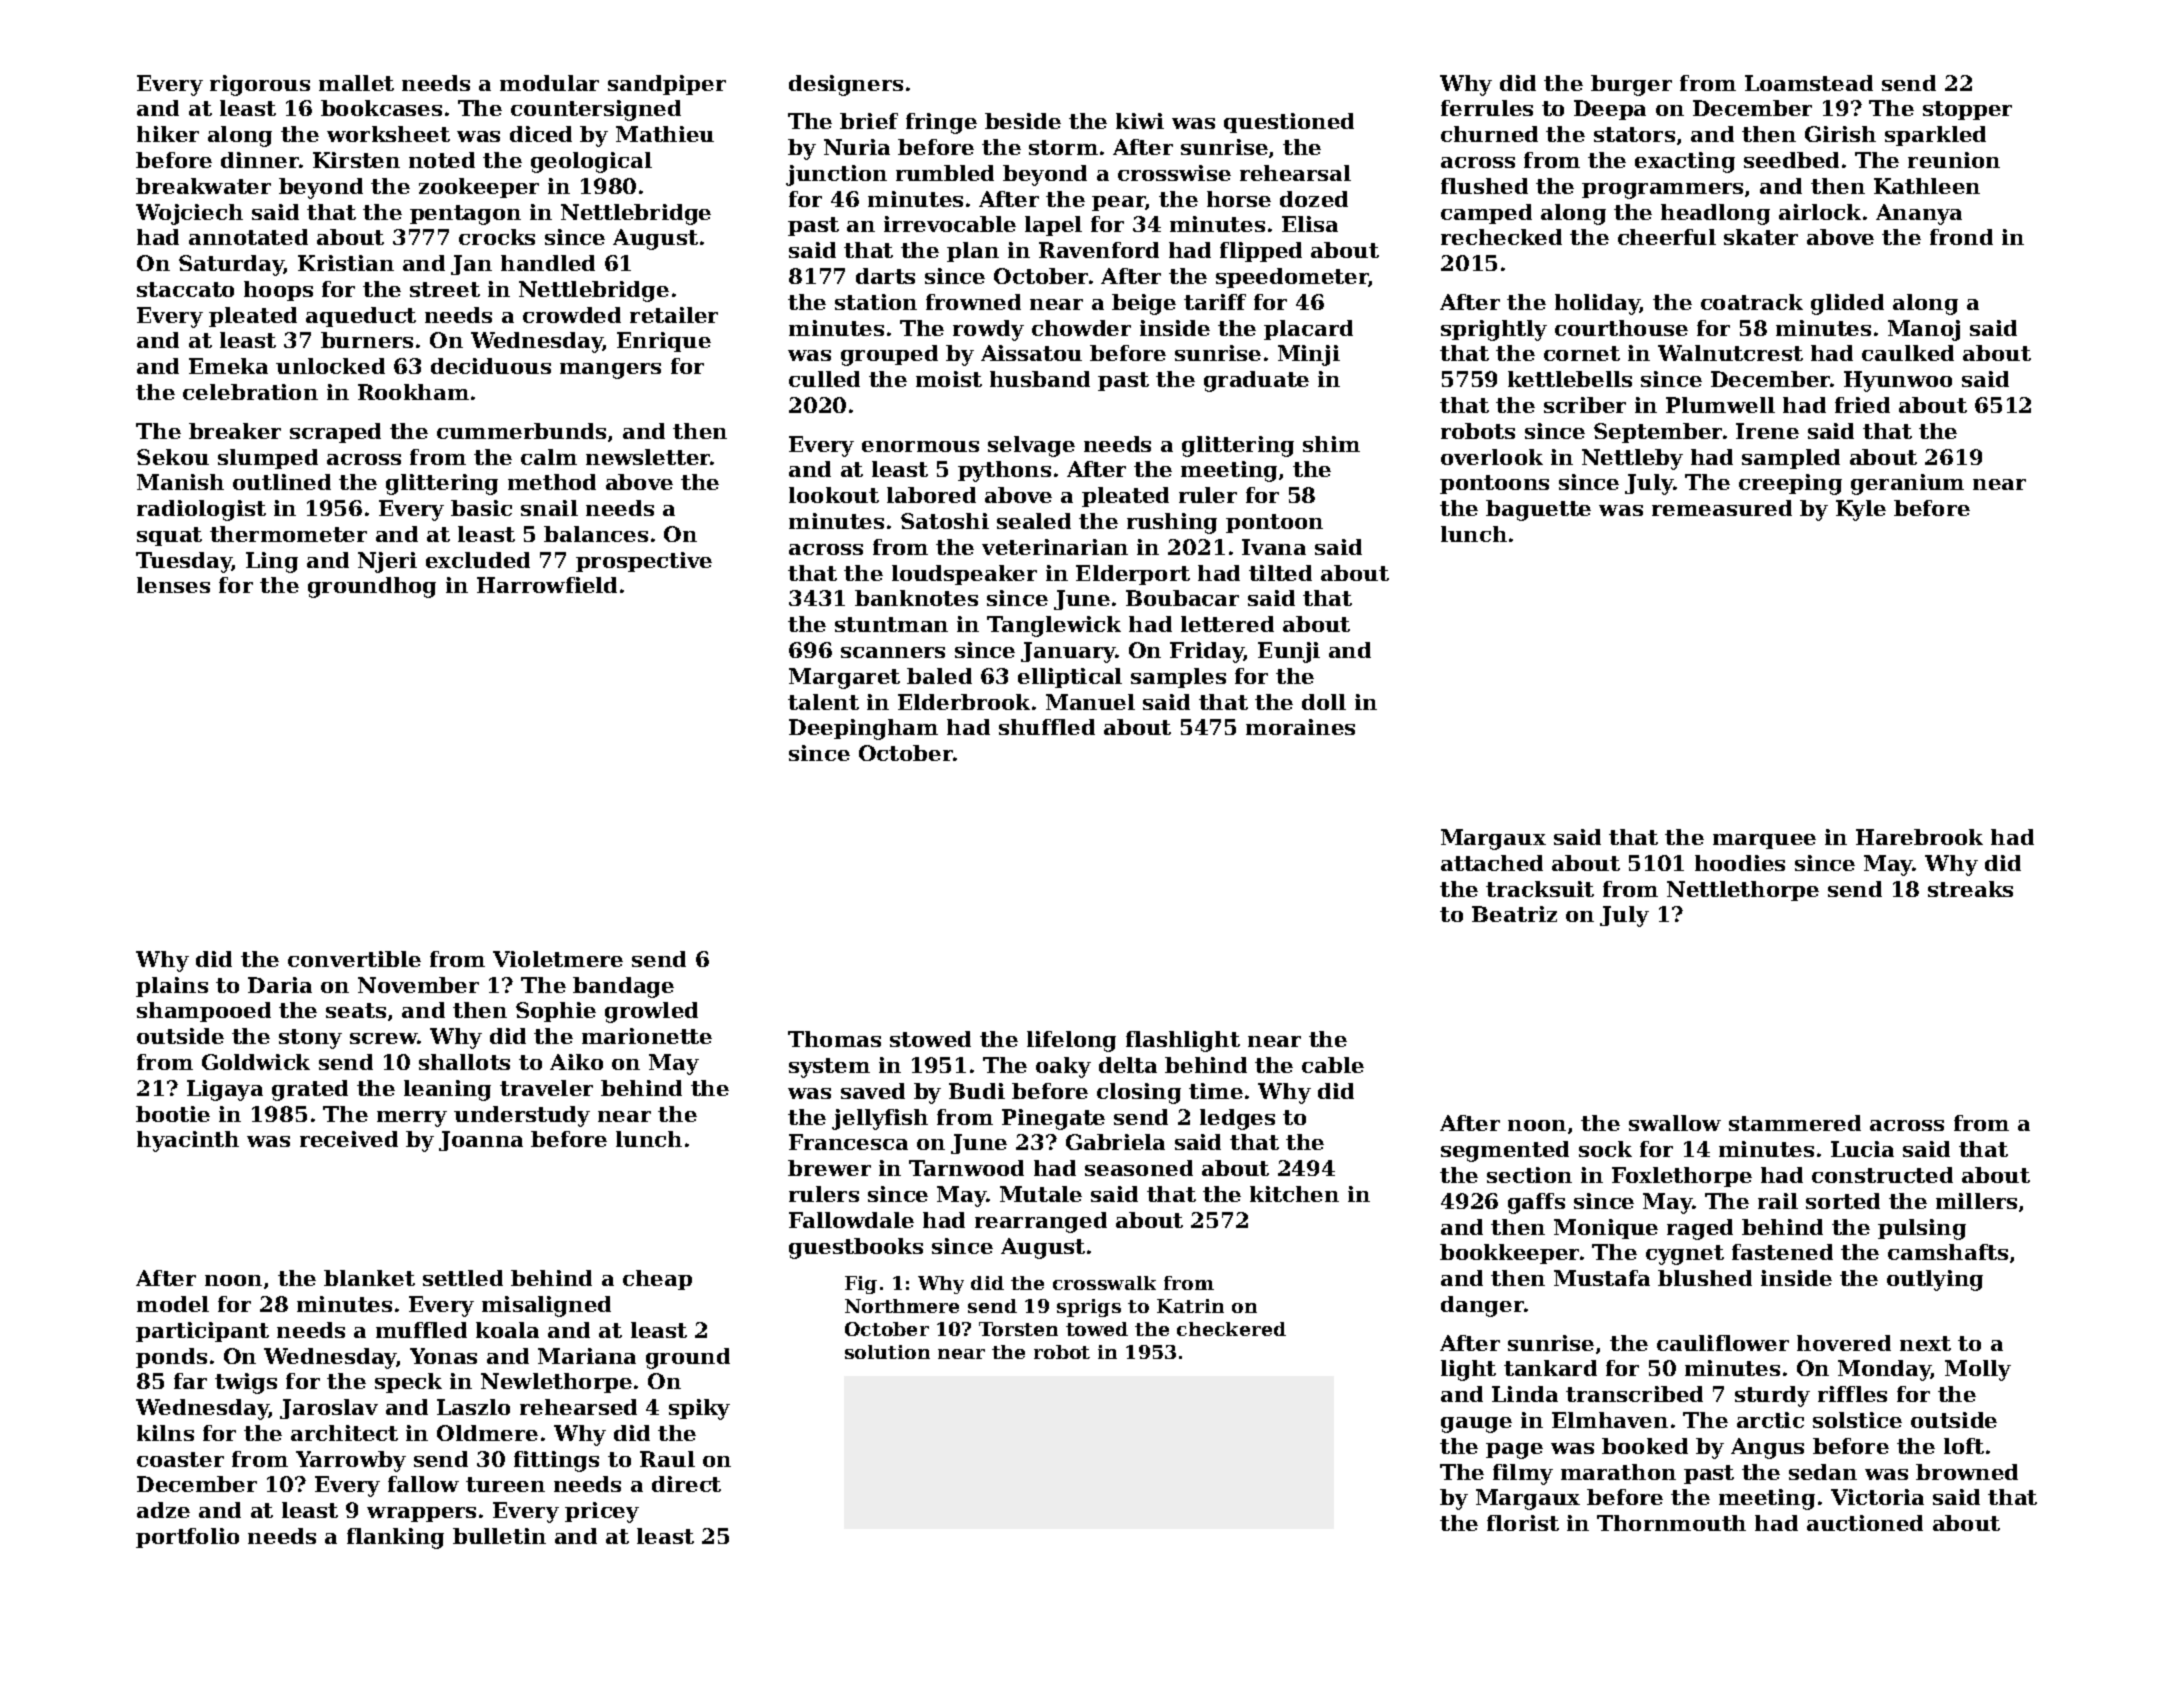 This screenshot has width=2178, height=1683. I want to click on designers, so click(846, 85).
